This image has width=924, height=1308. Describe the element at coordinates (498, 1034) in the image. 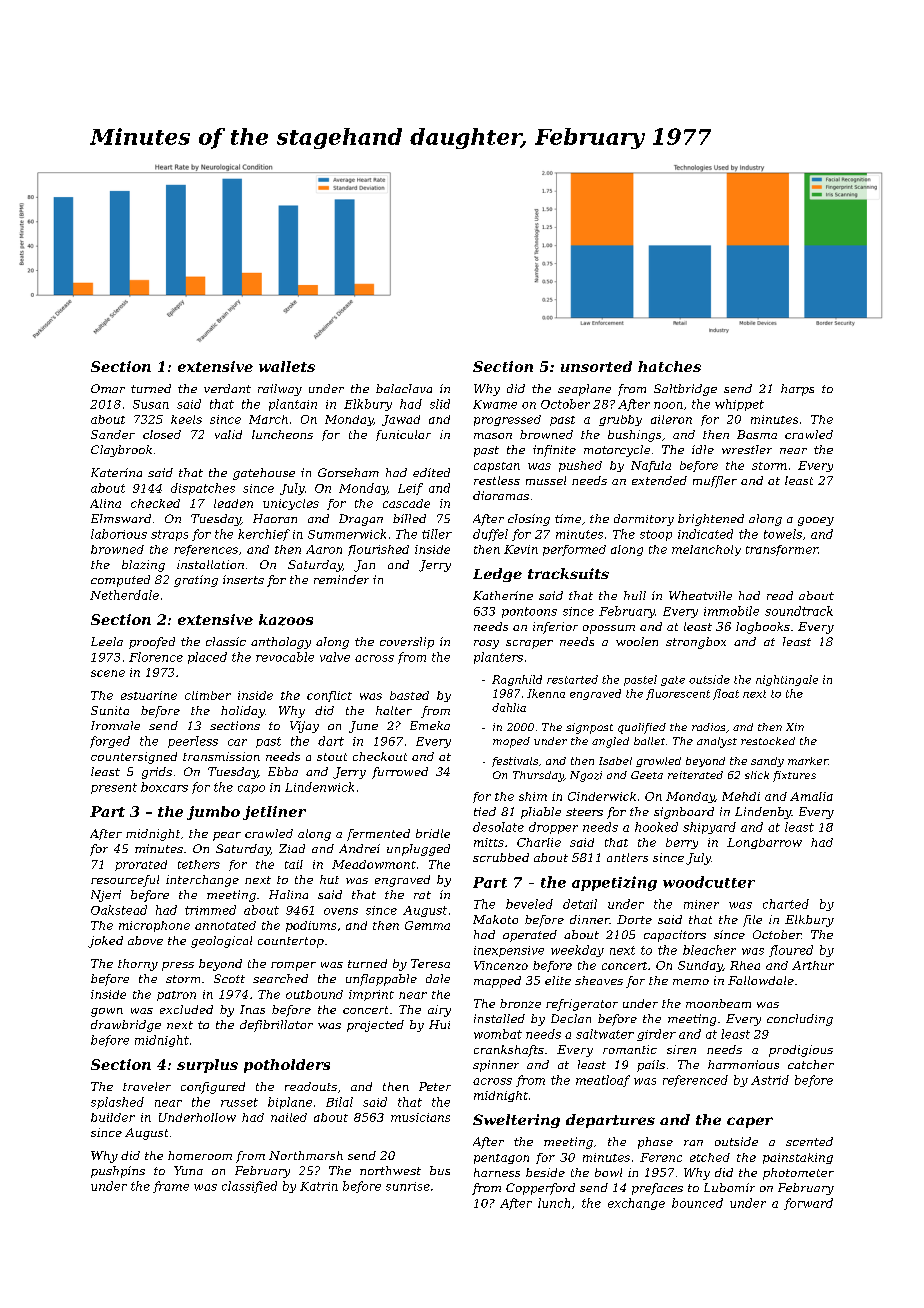

I see `wombat` at that location.
